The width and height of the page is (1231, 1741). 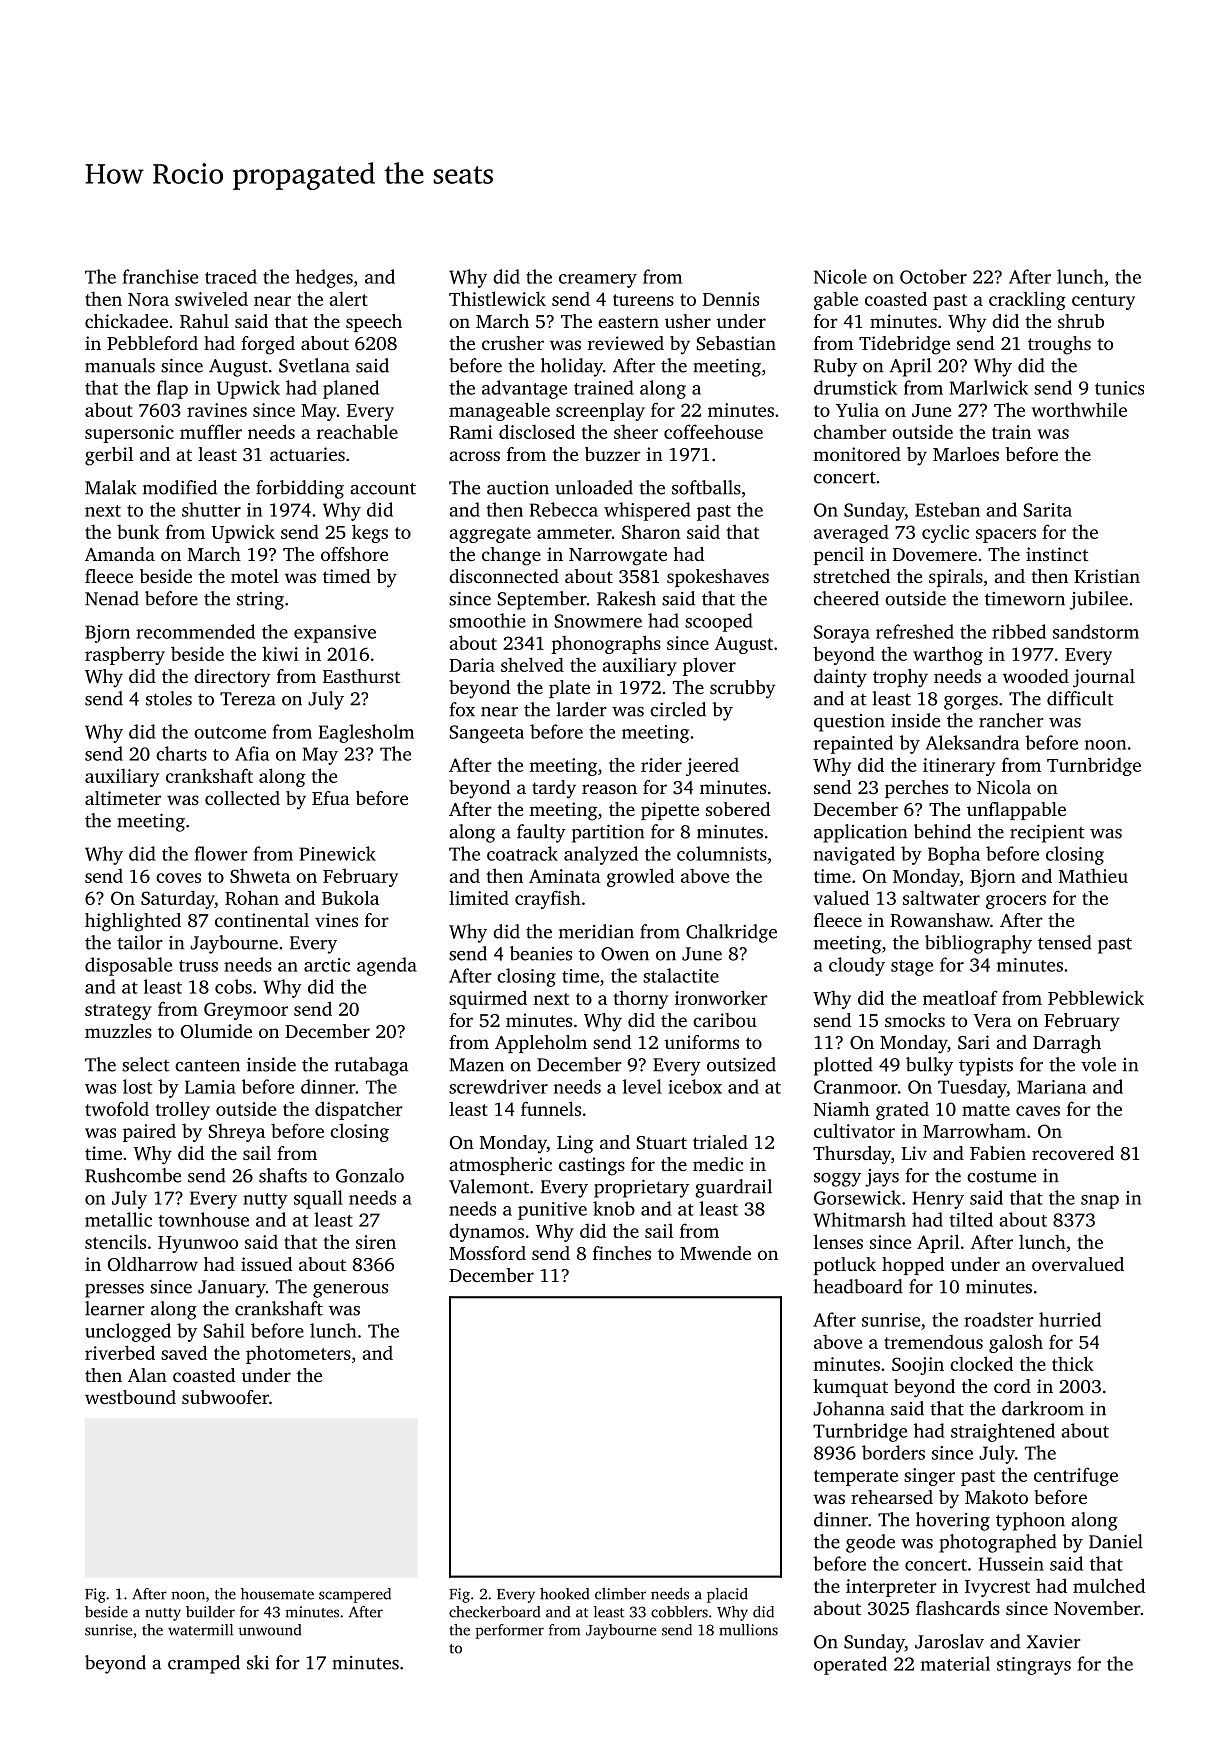 What do you see at coordinates (178, 878) in the page?
I see `coves` at bounding box center [178, 878].
